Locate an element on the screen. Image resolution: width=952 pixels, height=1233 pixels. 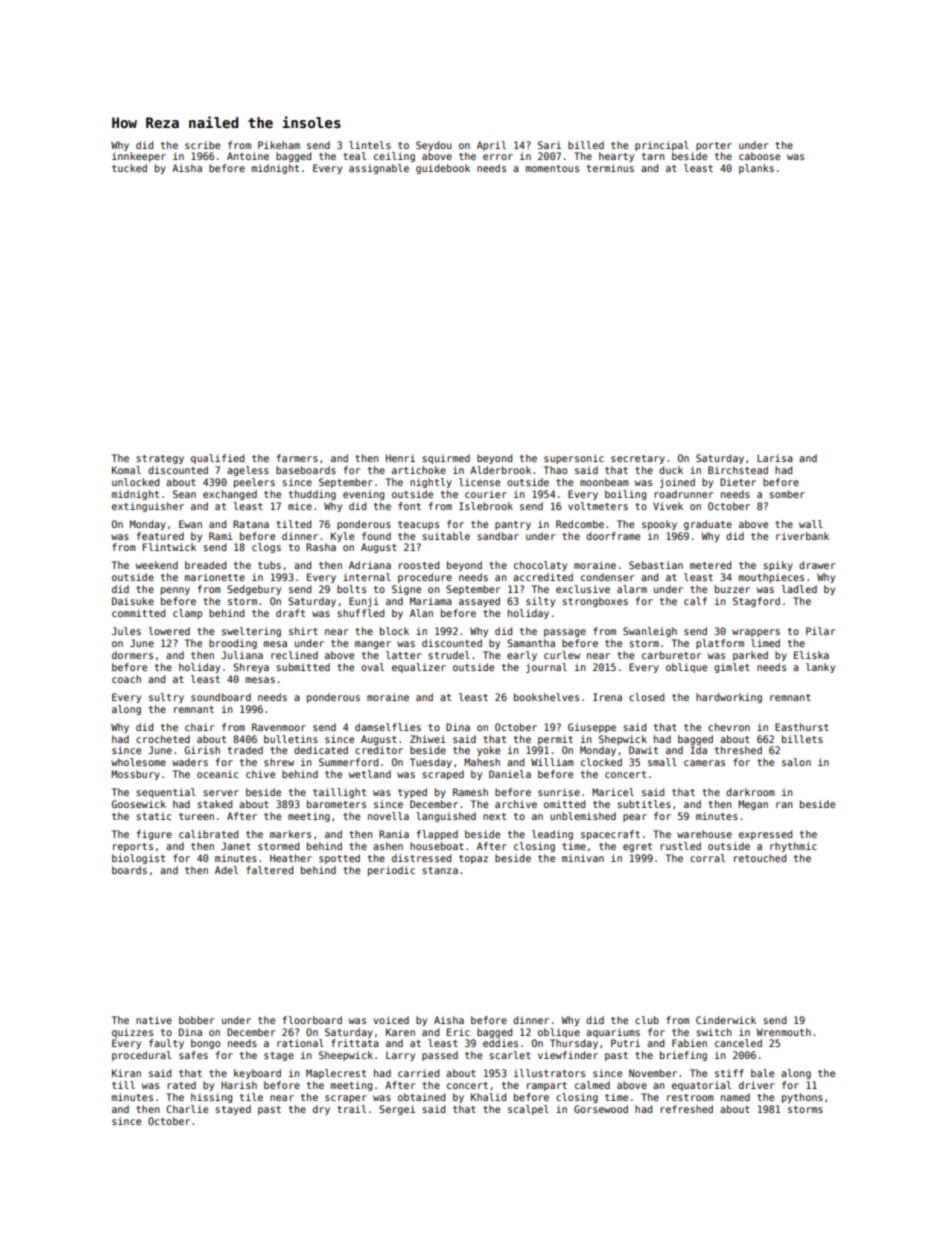
momentous is located at coordinates (552, 168).
